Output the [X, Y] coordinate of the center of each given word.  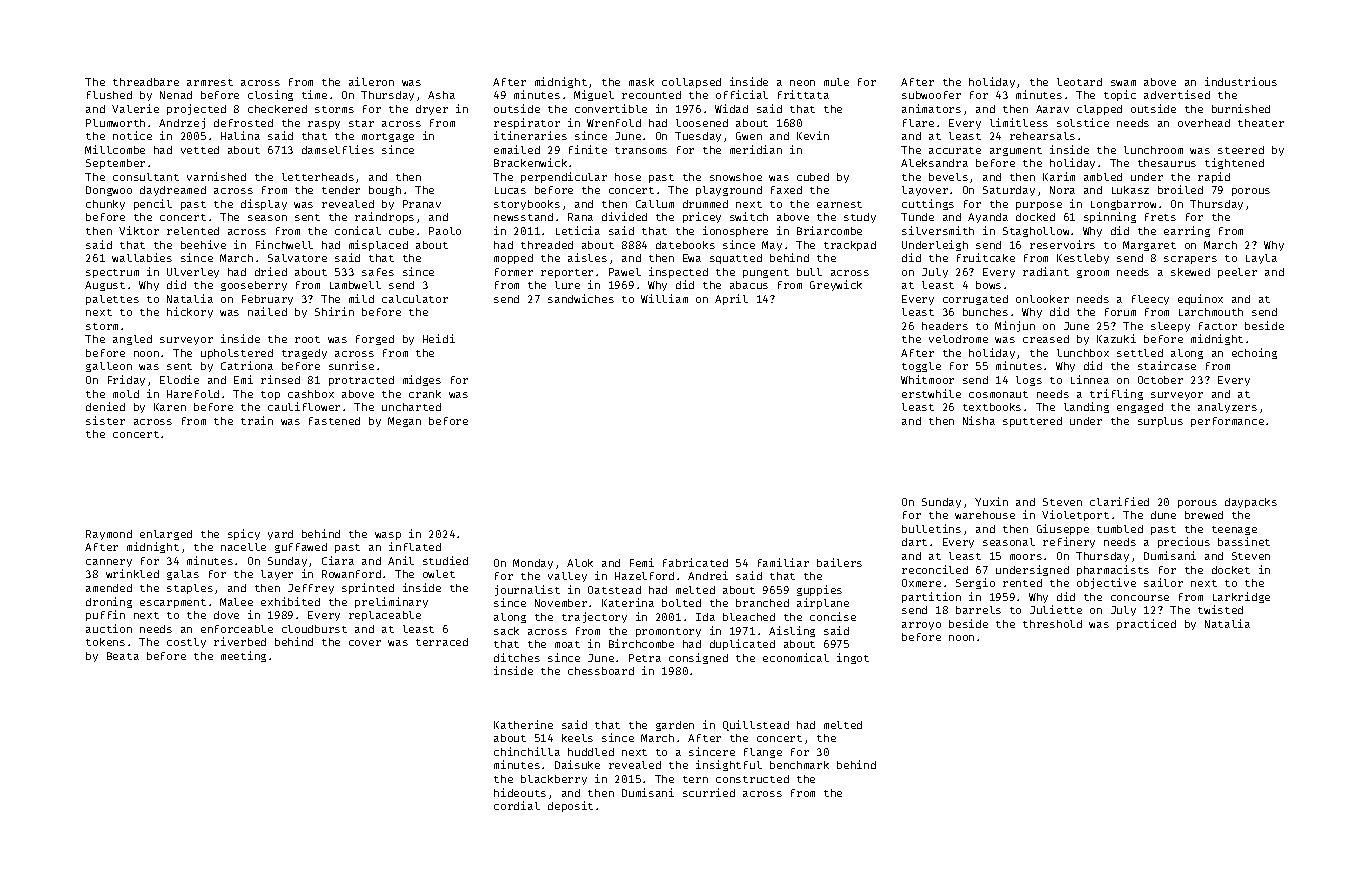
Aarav [1052, 109]
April [731, 299]
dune [1163, 515]
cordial [517, 805]
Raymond [109, 535]
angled [132, 340]
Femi [642, 562]
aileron [371, 81]
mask [641, 82]
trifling [1116, 394]
